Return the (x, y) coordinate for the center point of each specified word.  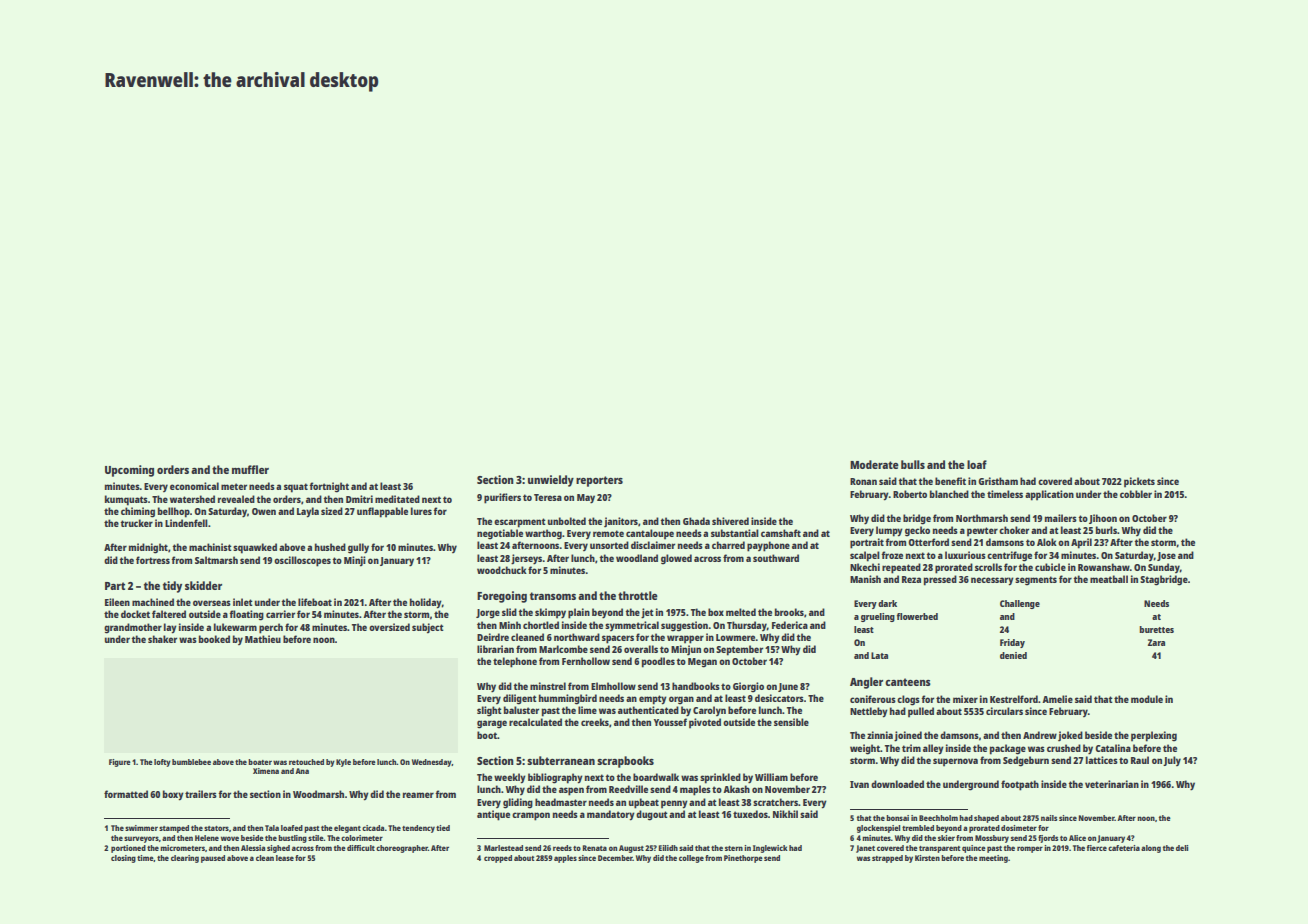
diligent (520, 699)
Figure (120, 763)
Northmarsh (982, 518)
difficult (361, 848)
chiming (138, 512)
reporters (599, 481)
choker (1014, 530)
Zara (1156, 642)
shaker (162, 639)
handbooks (696, 686)
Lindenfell (186, 523)
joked (1070, 736)
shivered (730, 521)
